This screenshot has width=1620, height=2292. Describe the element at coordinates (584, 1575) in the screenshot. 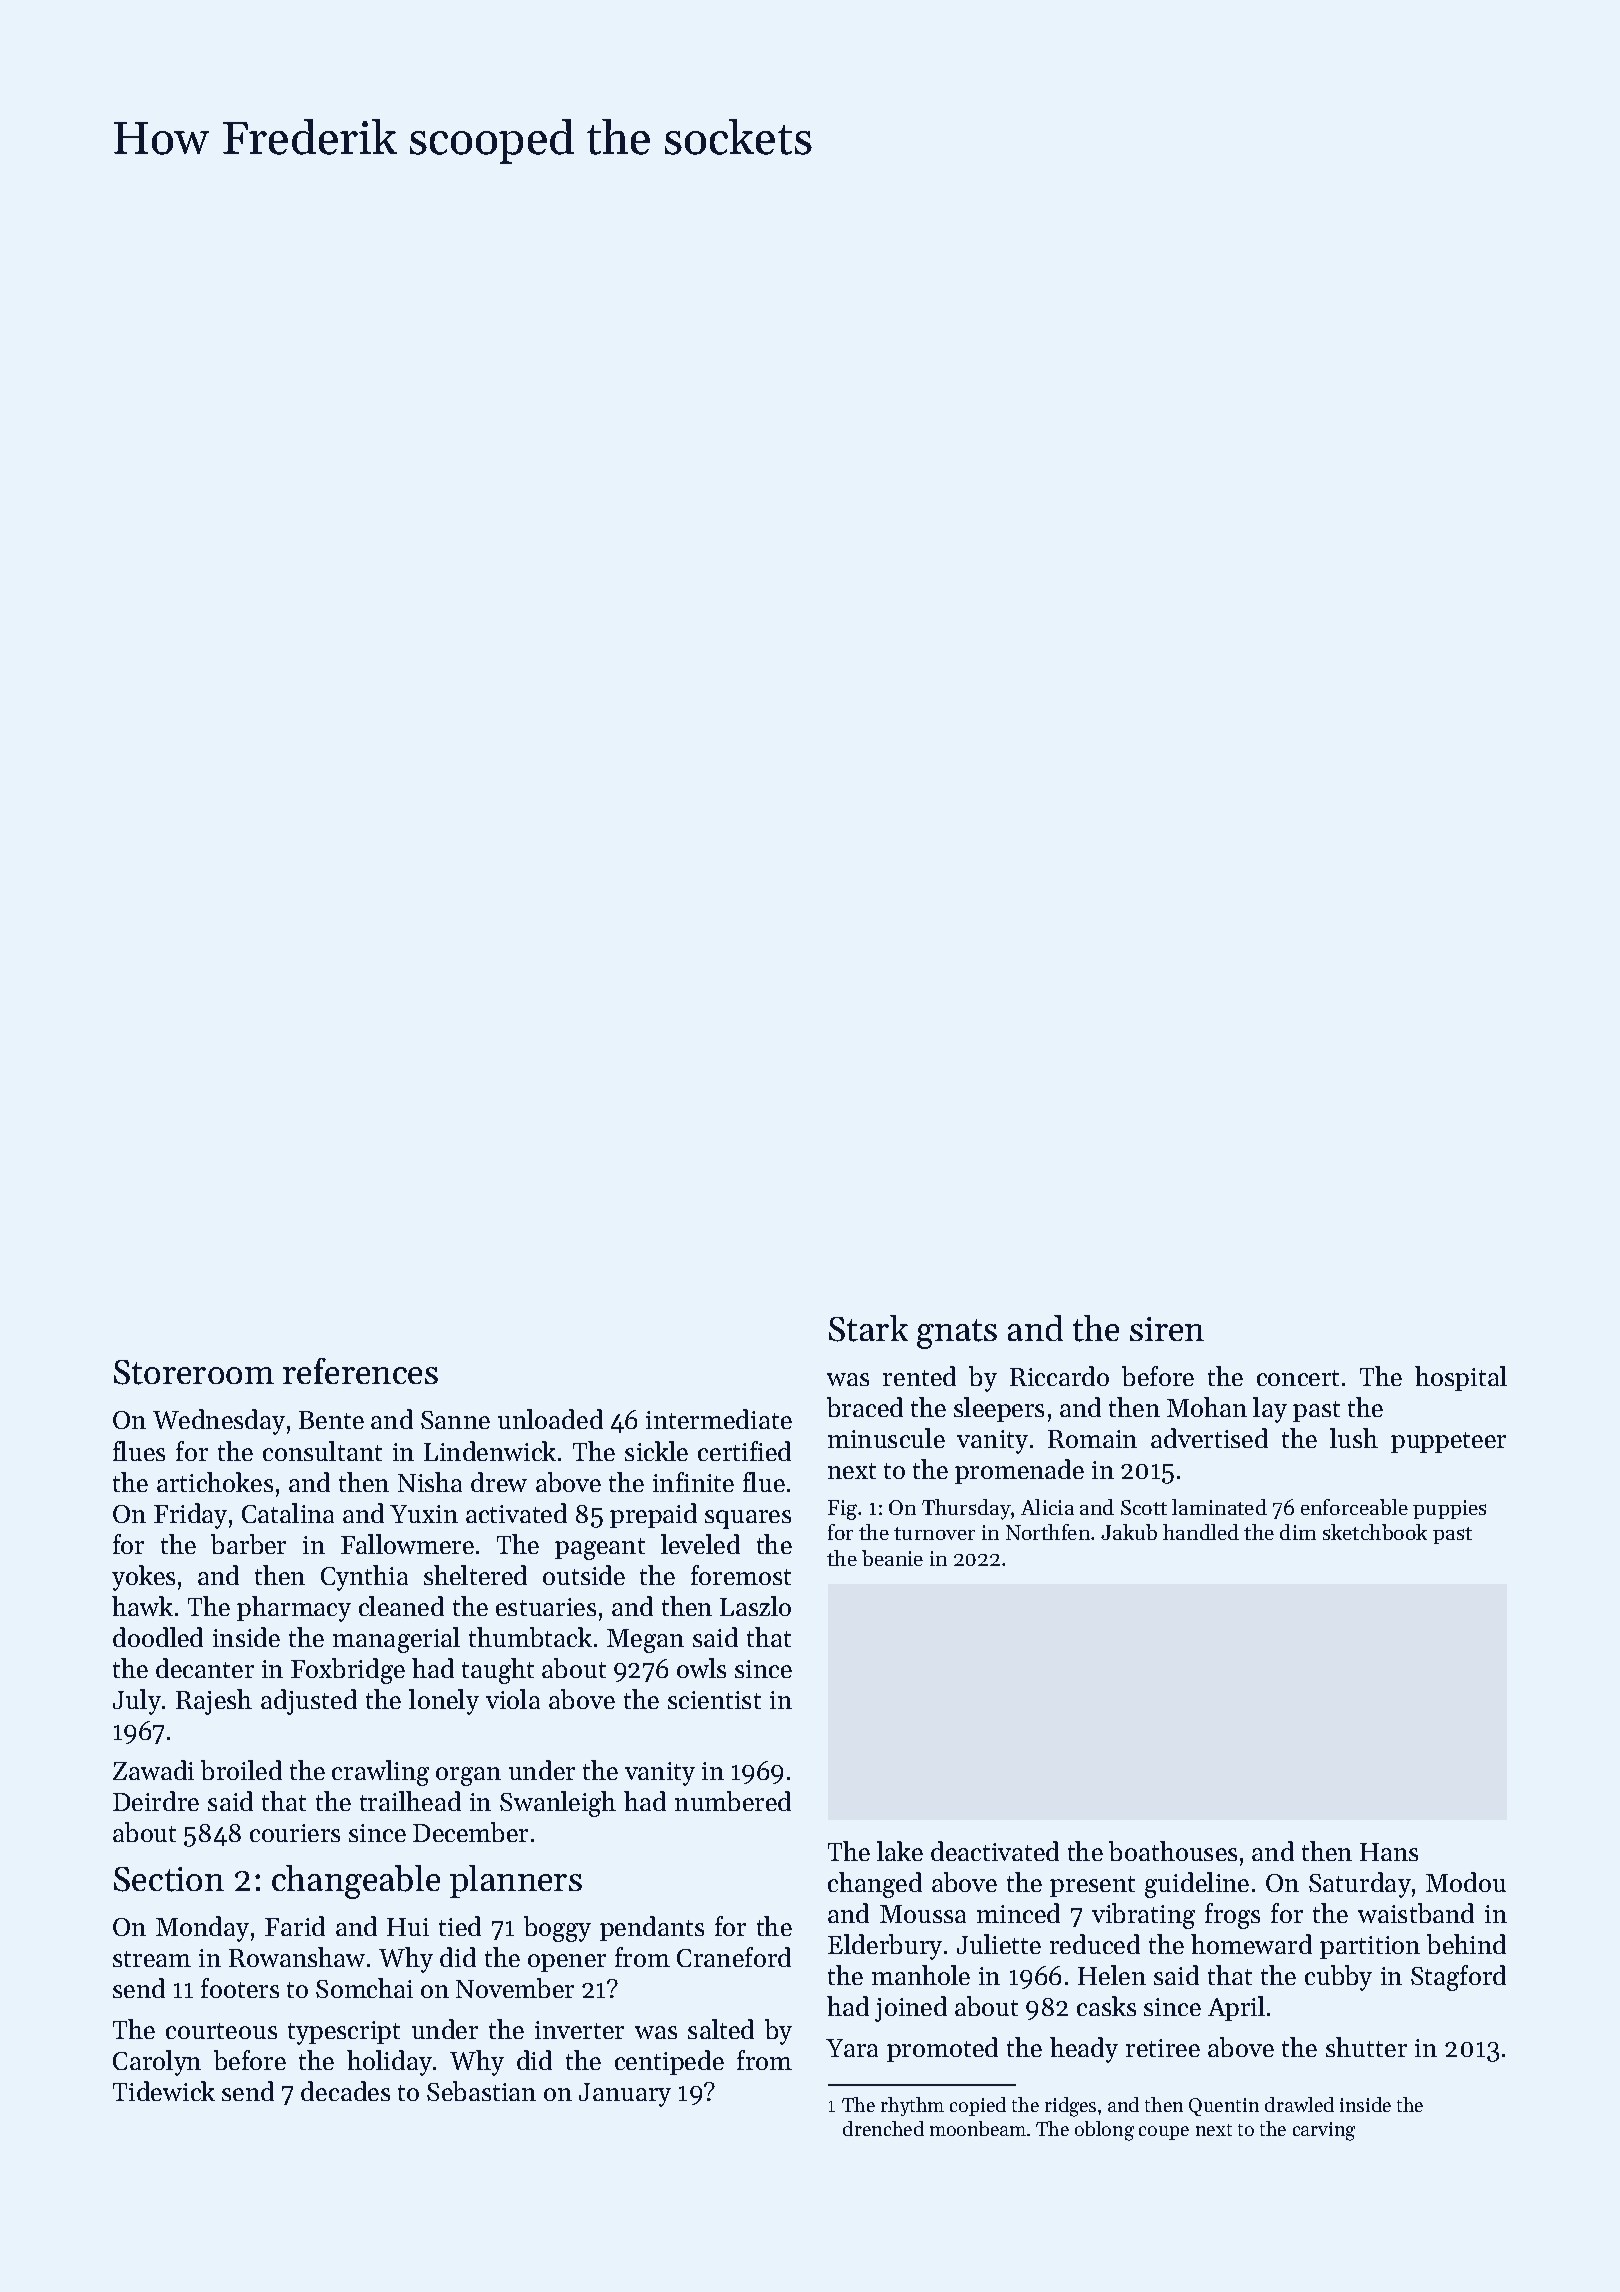

I see `outside` at that location.
